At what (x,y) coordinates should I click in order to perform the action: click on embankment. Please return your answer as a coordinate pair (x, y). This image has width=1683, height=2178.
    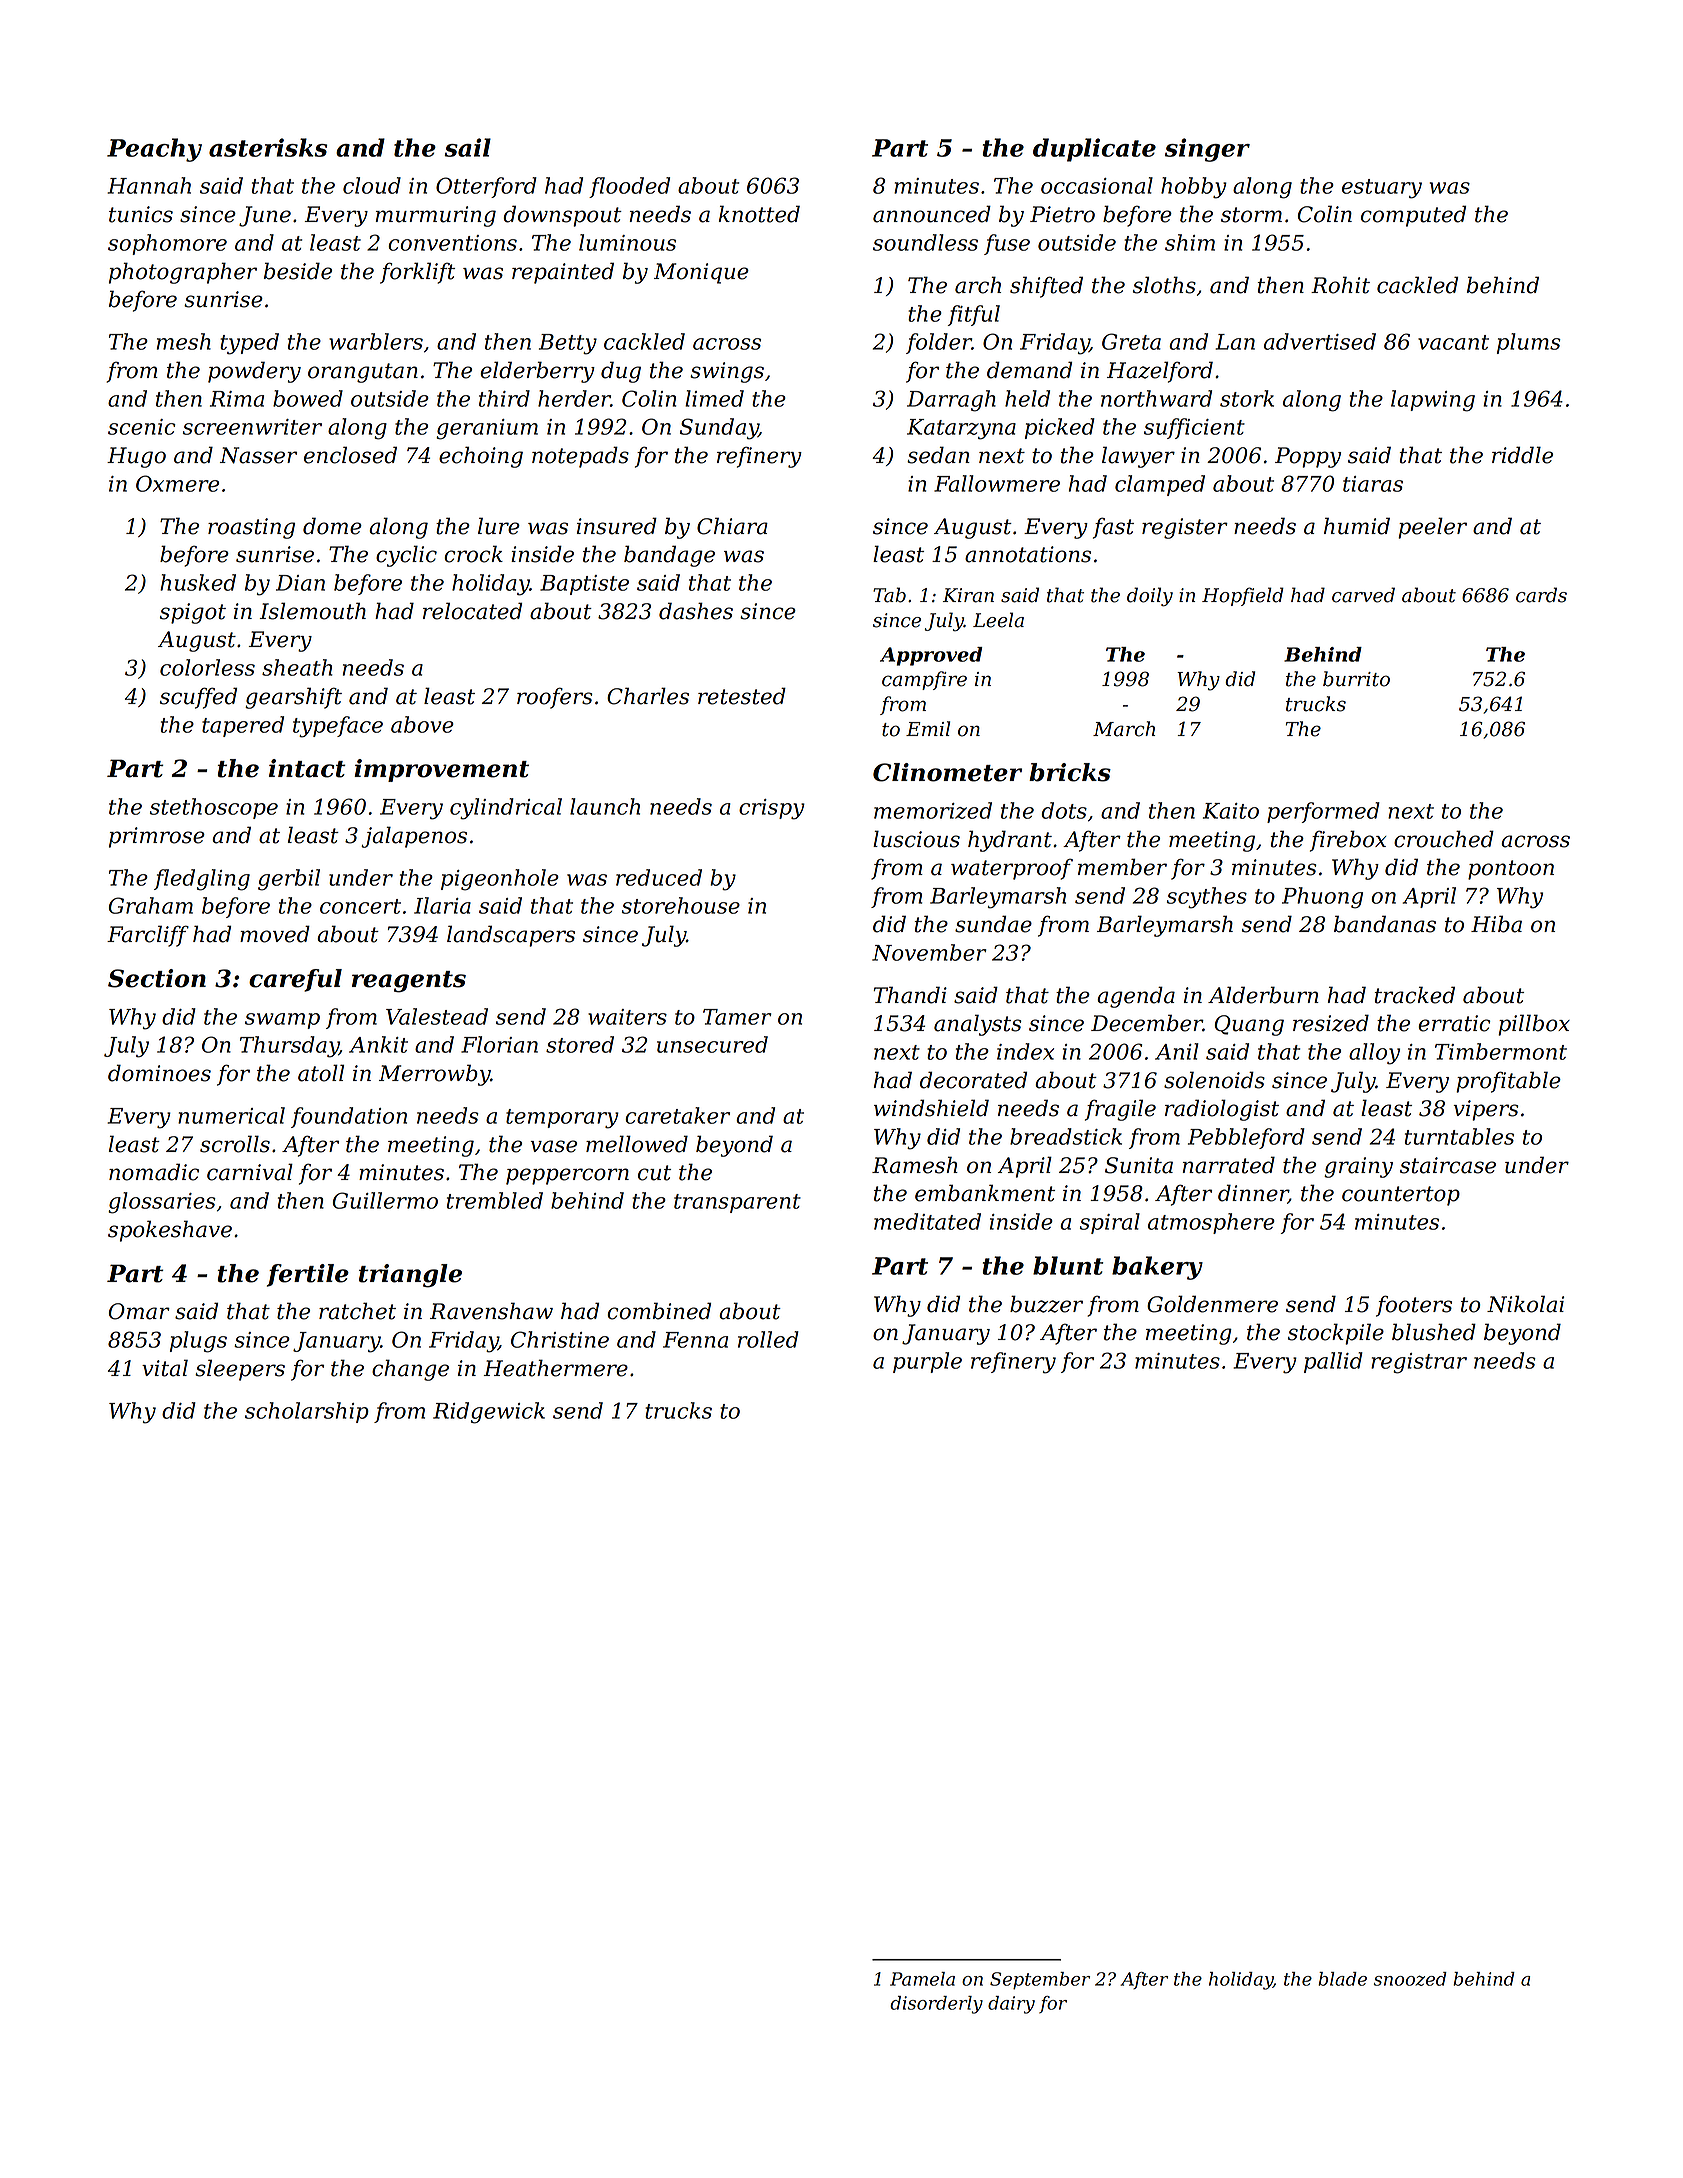
    Looking at the image, I should click on (985, 1193).
